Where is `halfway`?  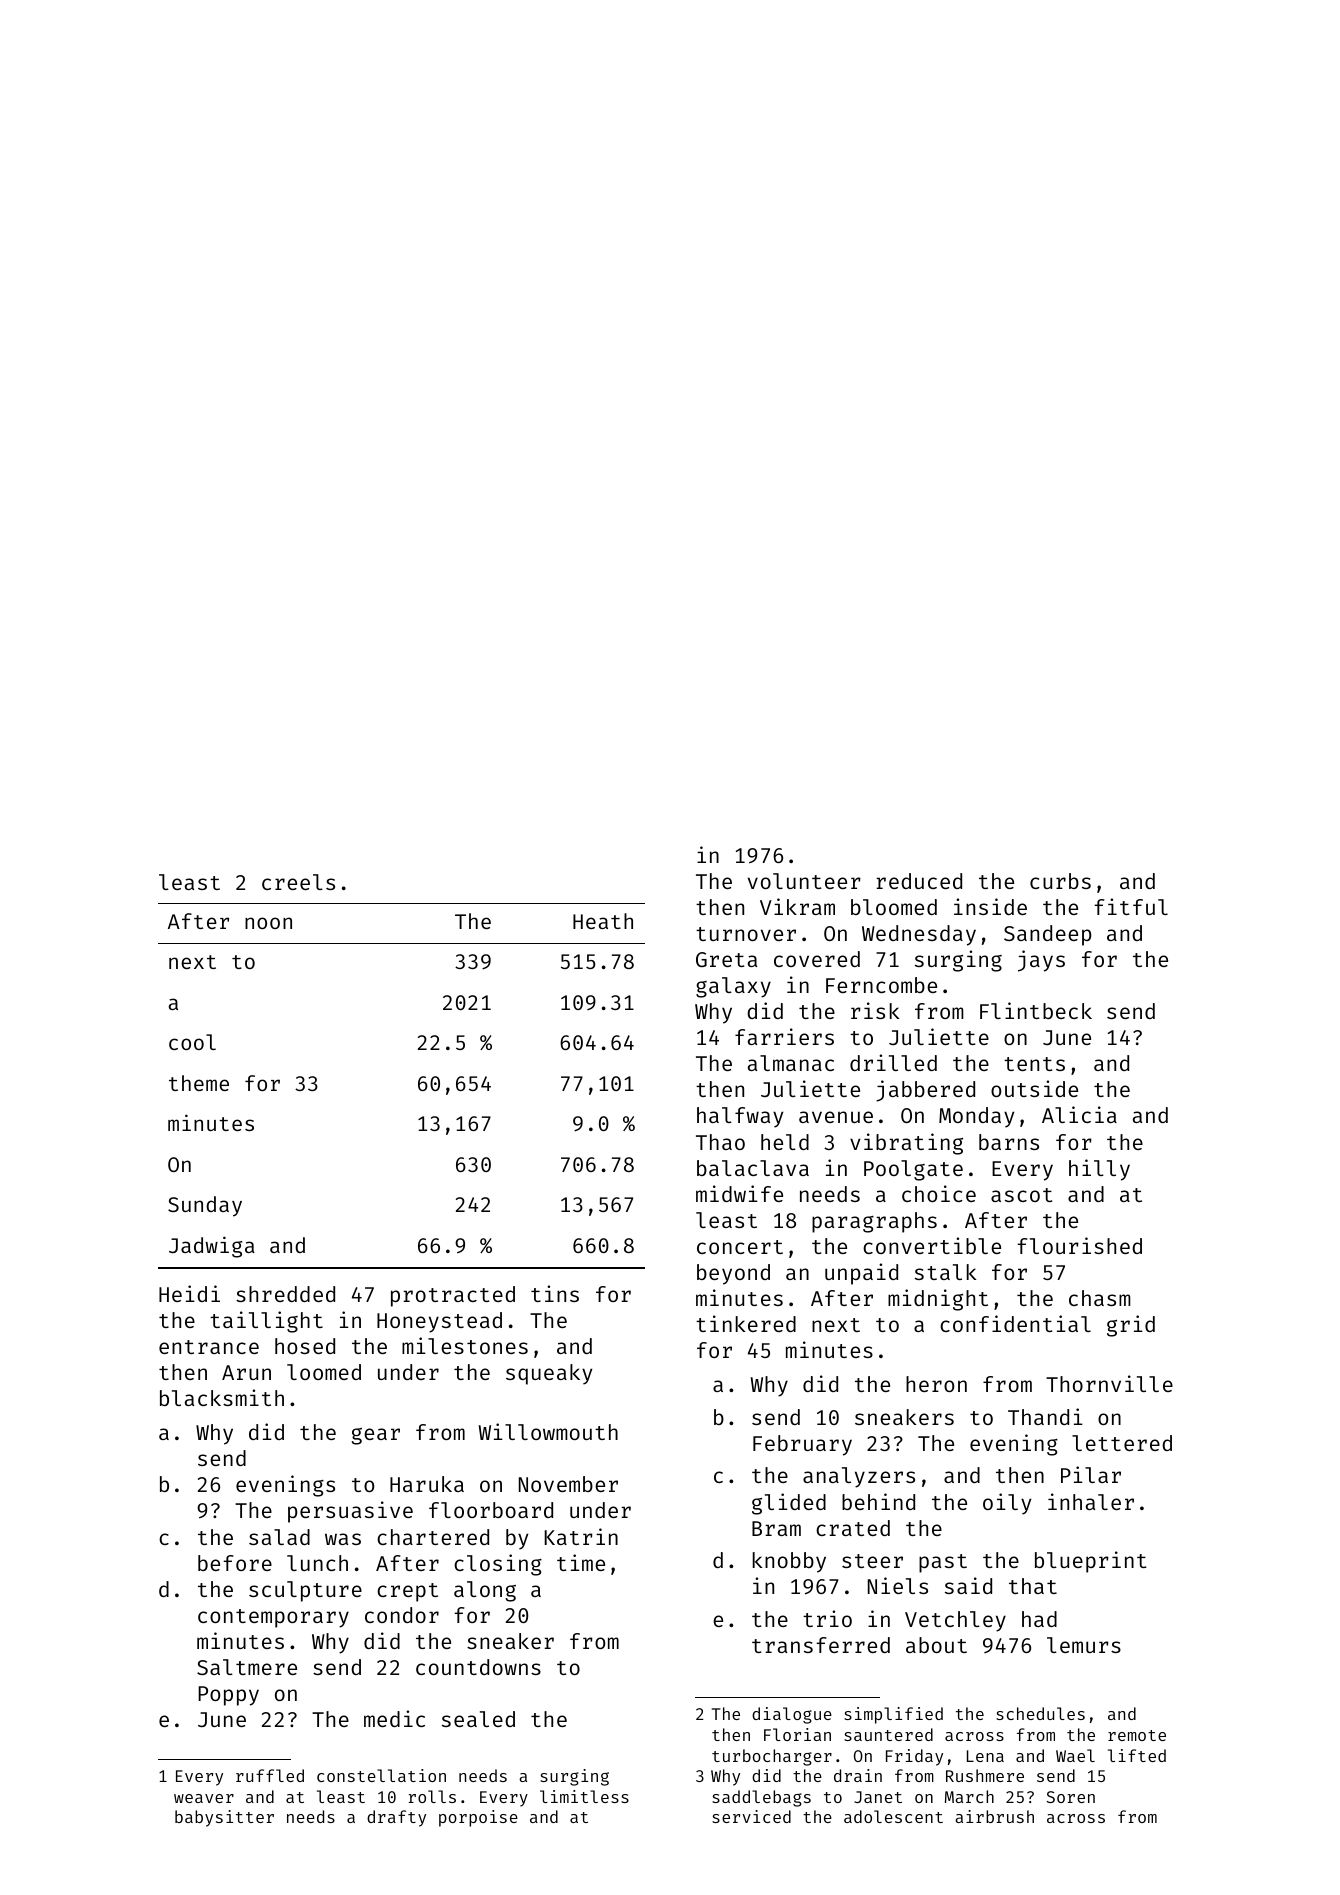 halfway is located at coordinates (740, 1117).
